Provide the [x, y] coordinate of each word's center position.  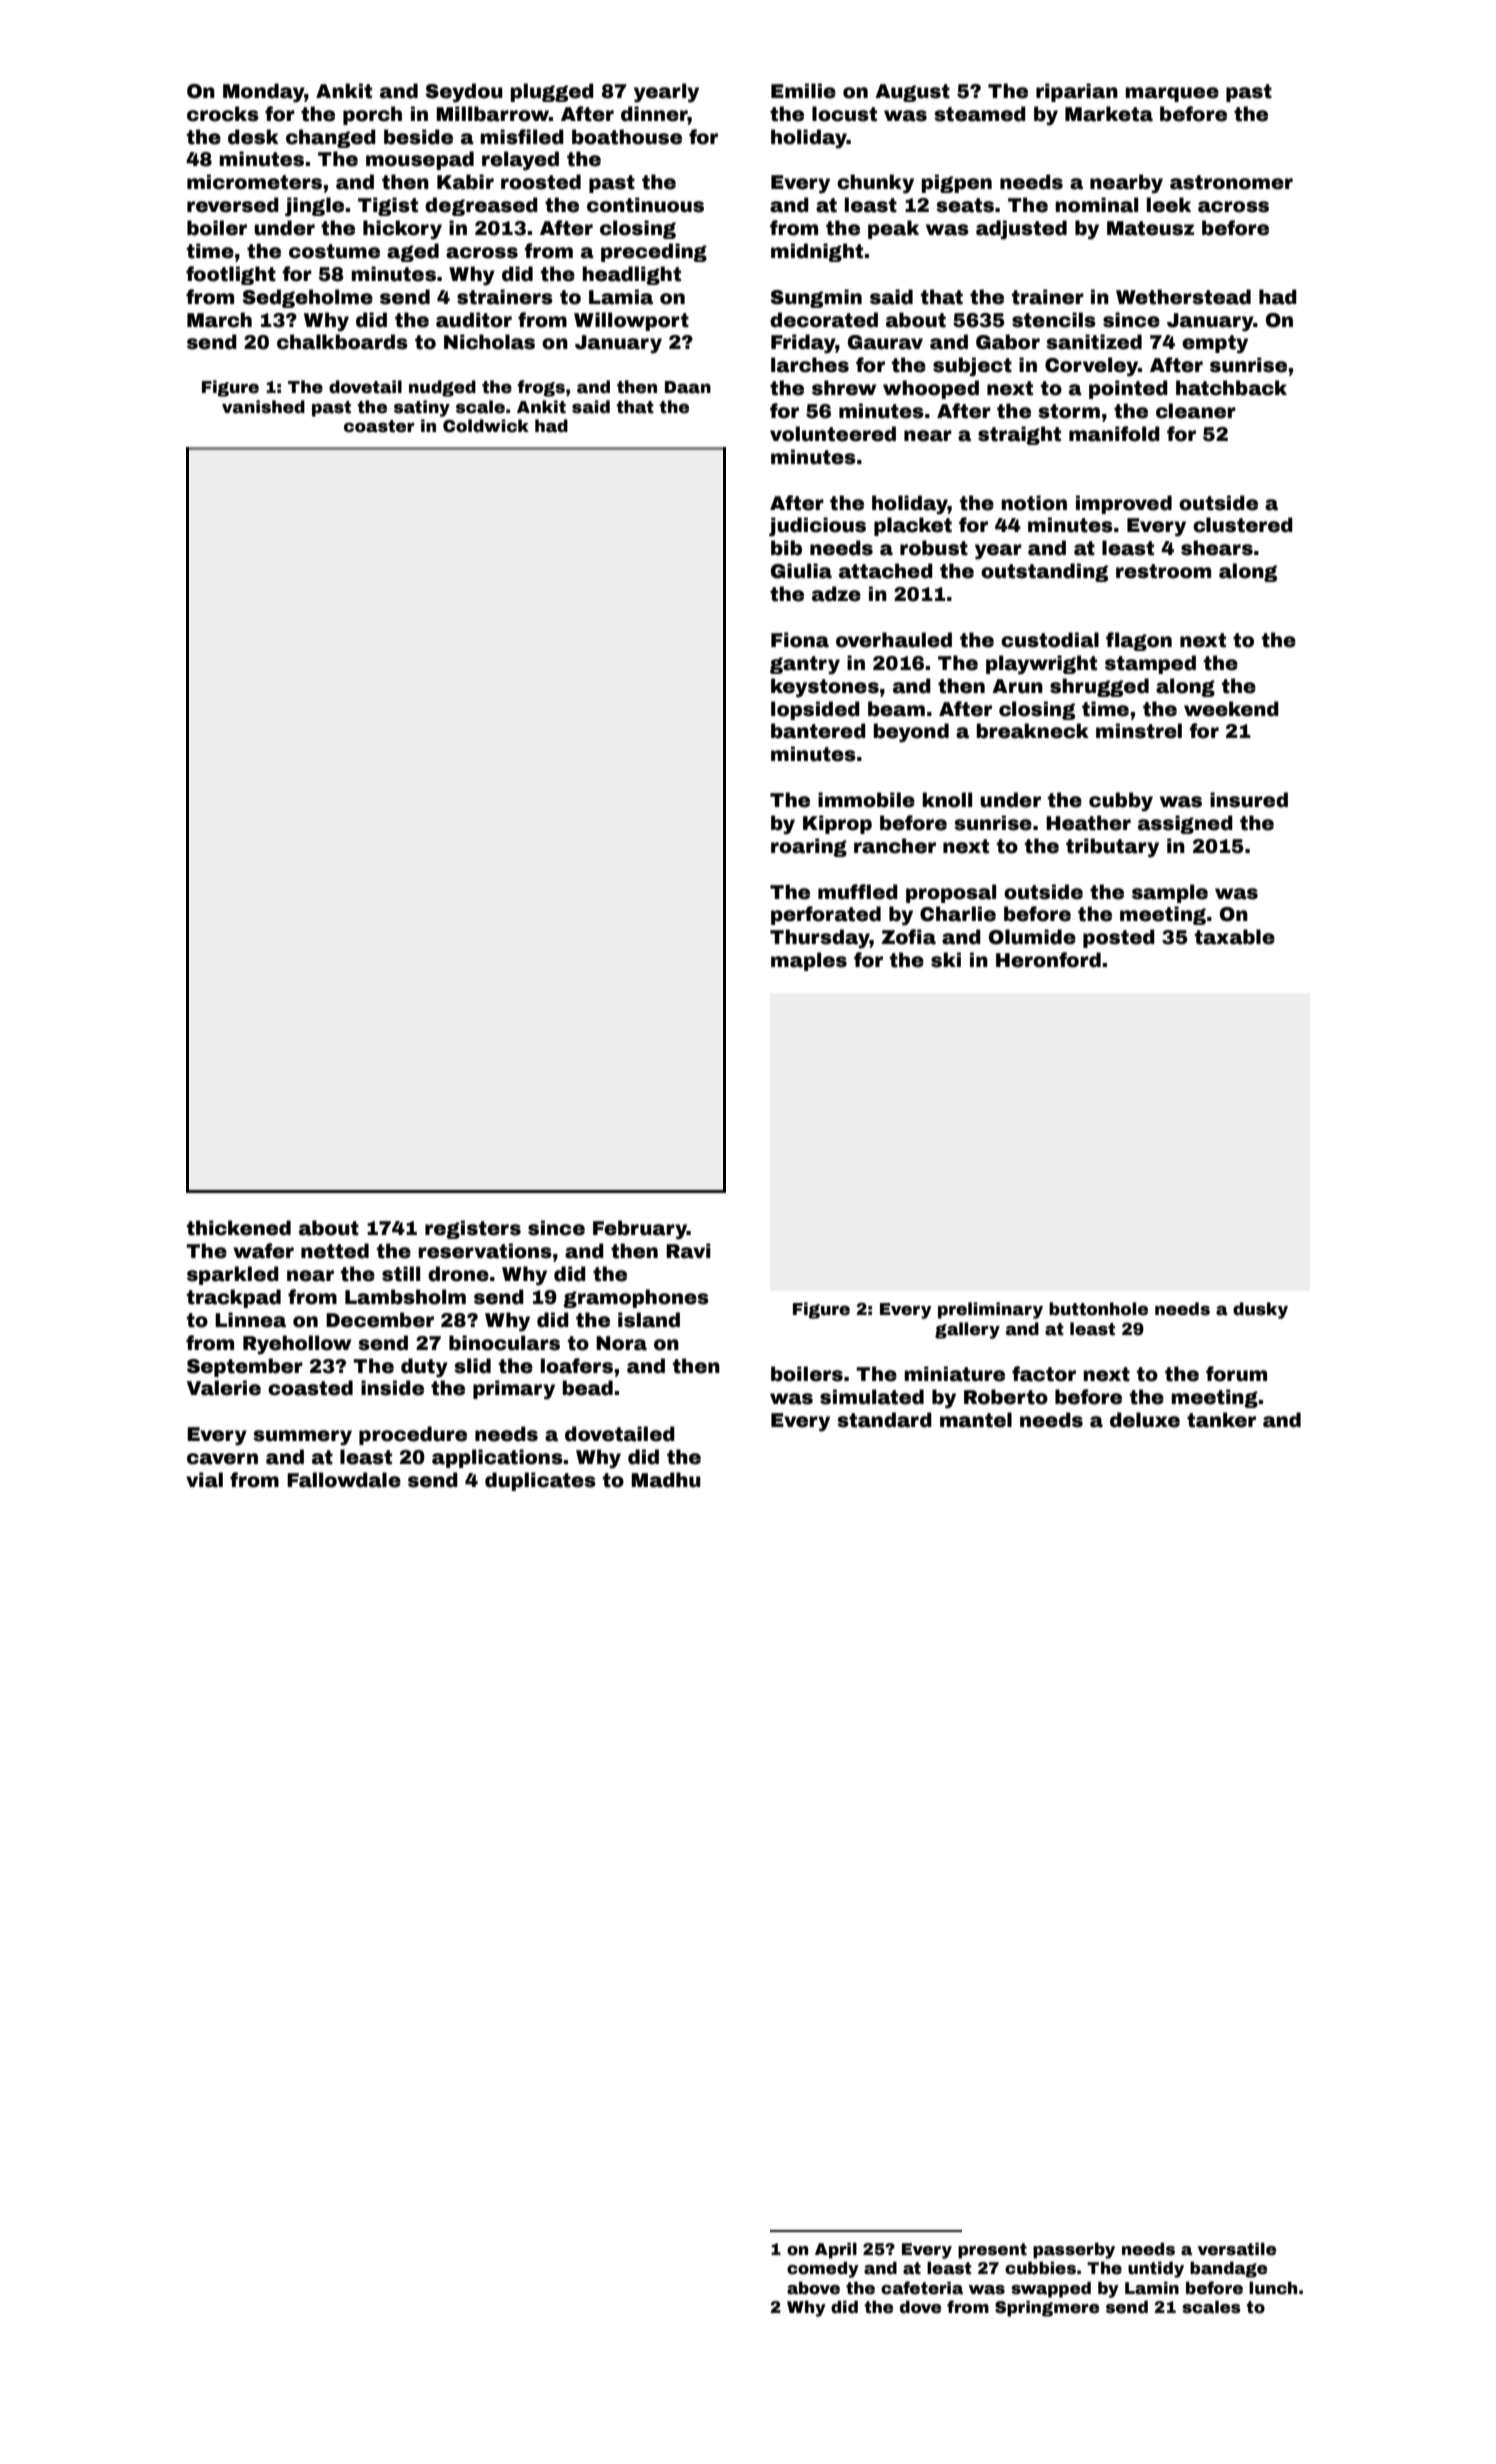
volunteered [833, 434]
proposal [951, 893]
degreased [481, 206]
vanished [263, 407]
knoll [947, 800]
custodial [1050, 640]
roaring [809, 847]
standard [884, 1420]
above [813, 2288]
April [836, 2251]
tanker [1221, 1420]
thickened [239, 1228]
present [992, 2251]
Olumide [1032, 937]
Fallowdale [344, 1480]
